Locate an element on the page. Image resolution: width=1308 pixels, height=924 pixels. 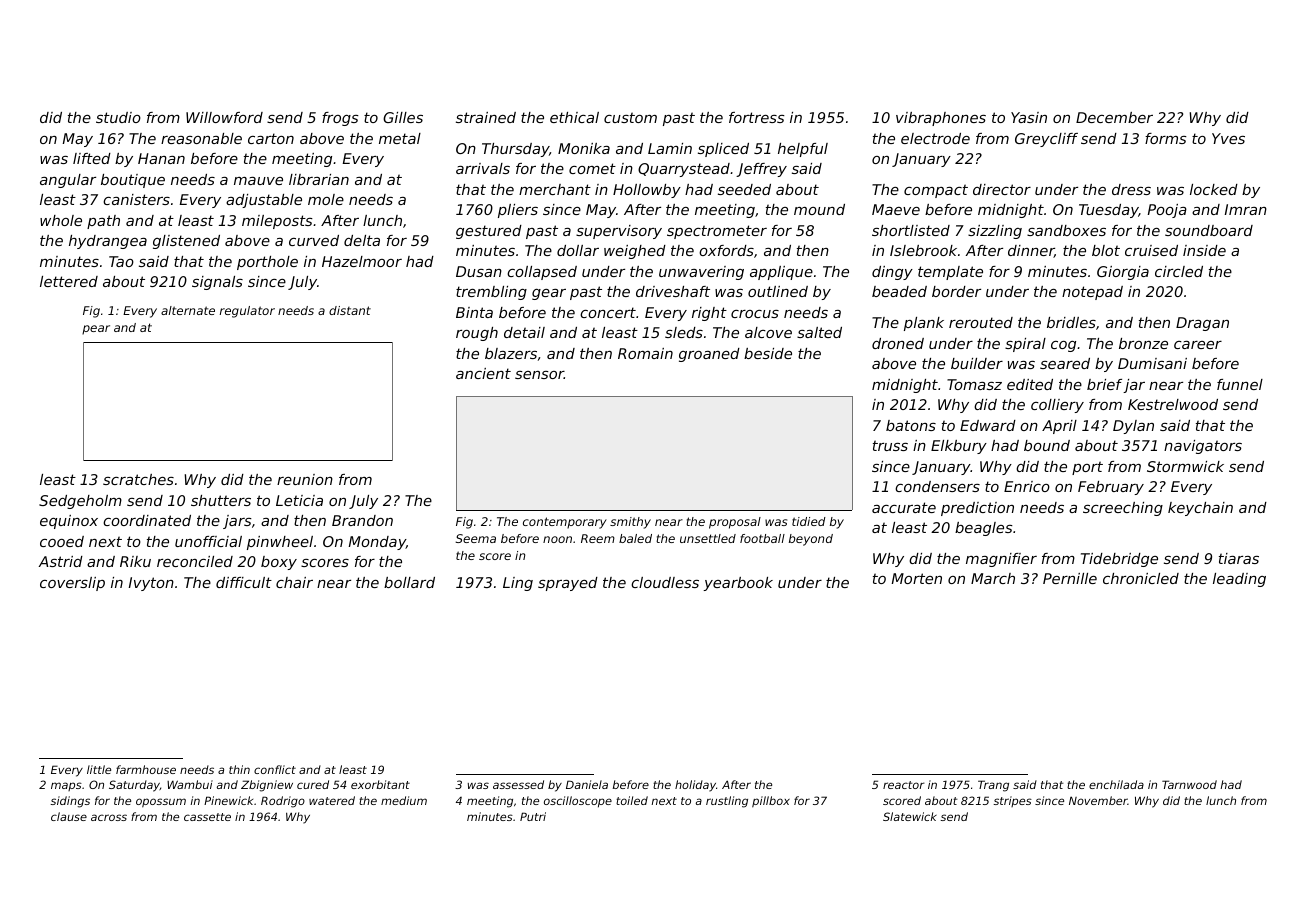
sensor is located at coordinates (539, 375).
